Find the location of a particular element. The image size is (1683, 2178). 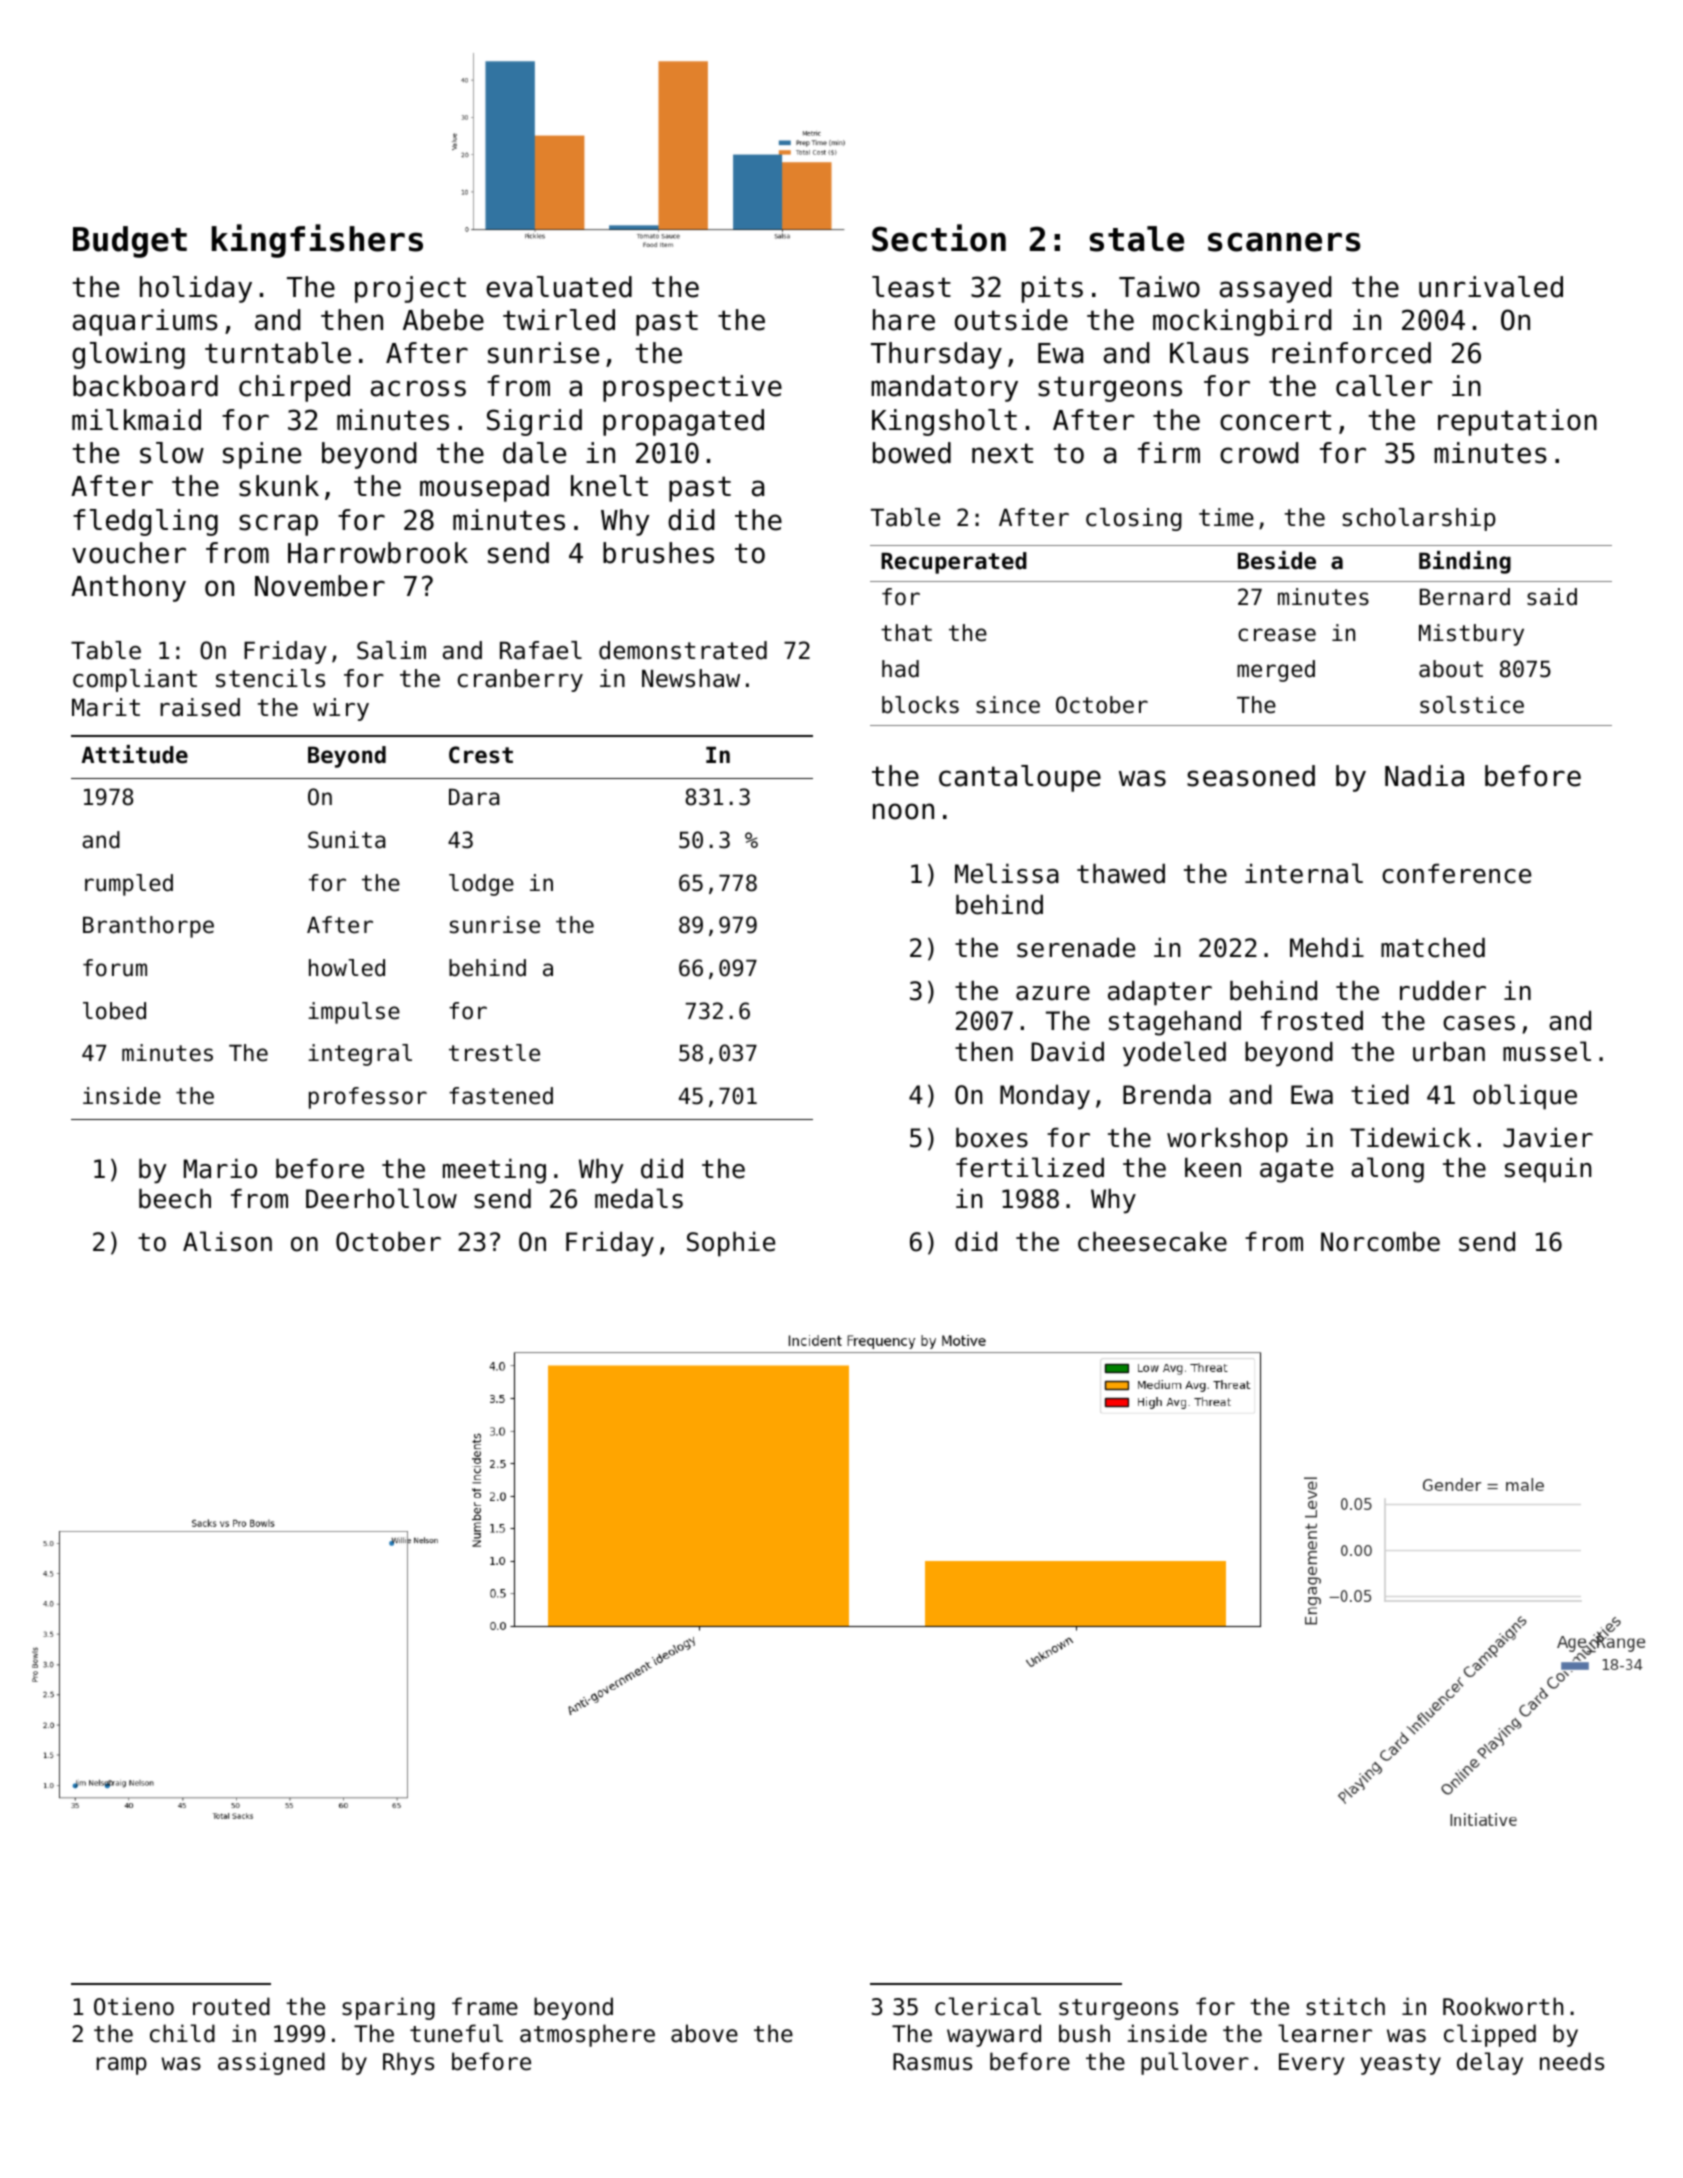

tuneful is located at coordinates (456, 2033).
